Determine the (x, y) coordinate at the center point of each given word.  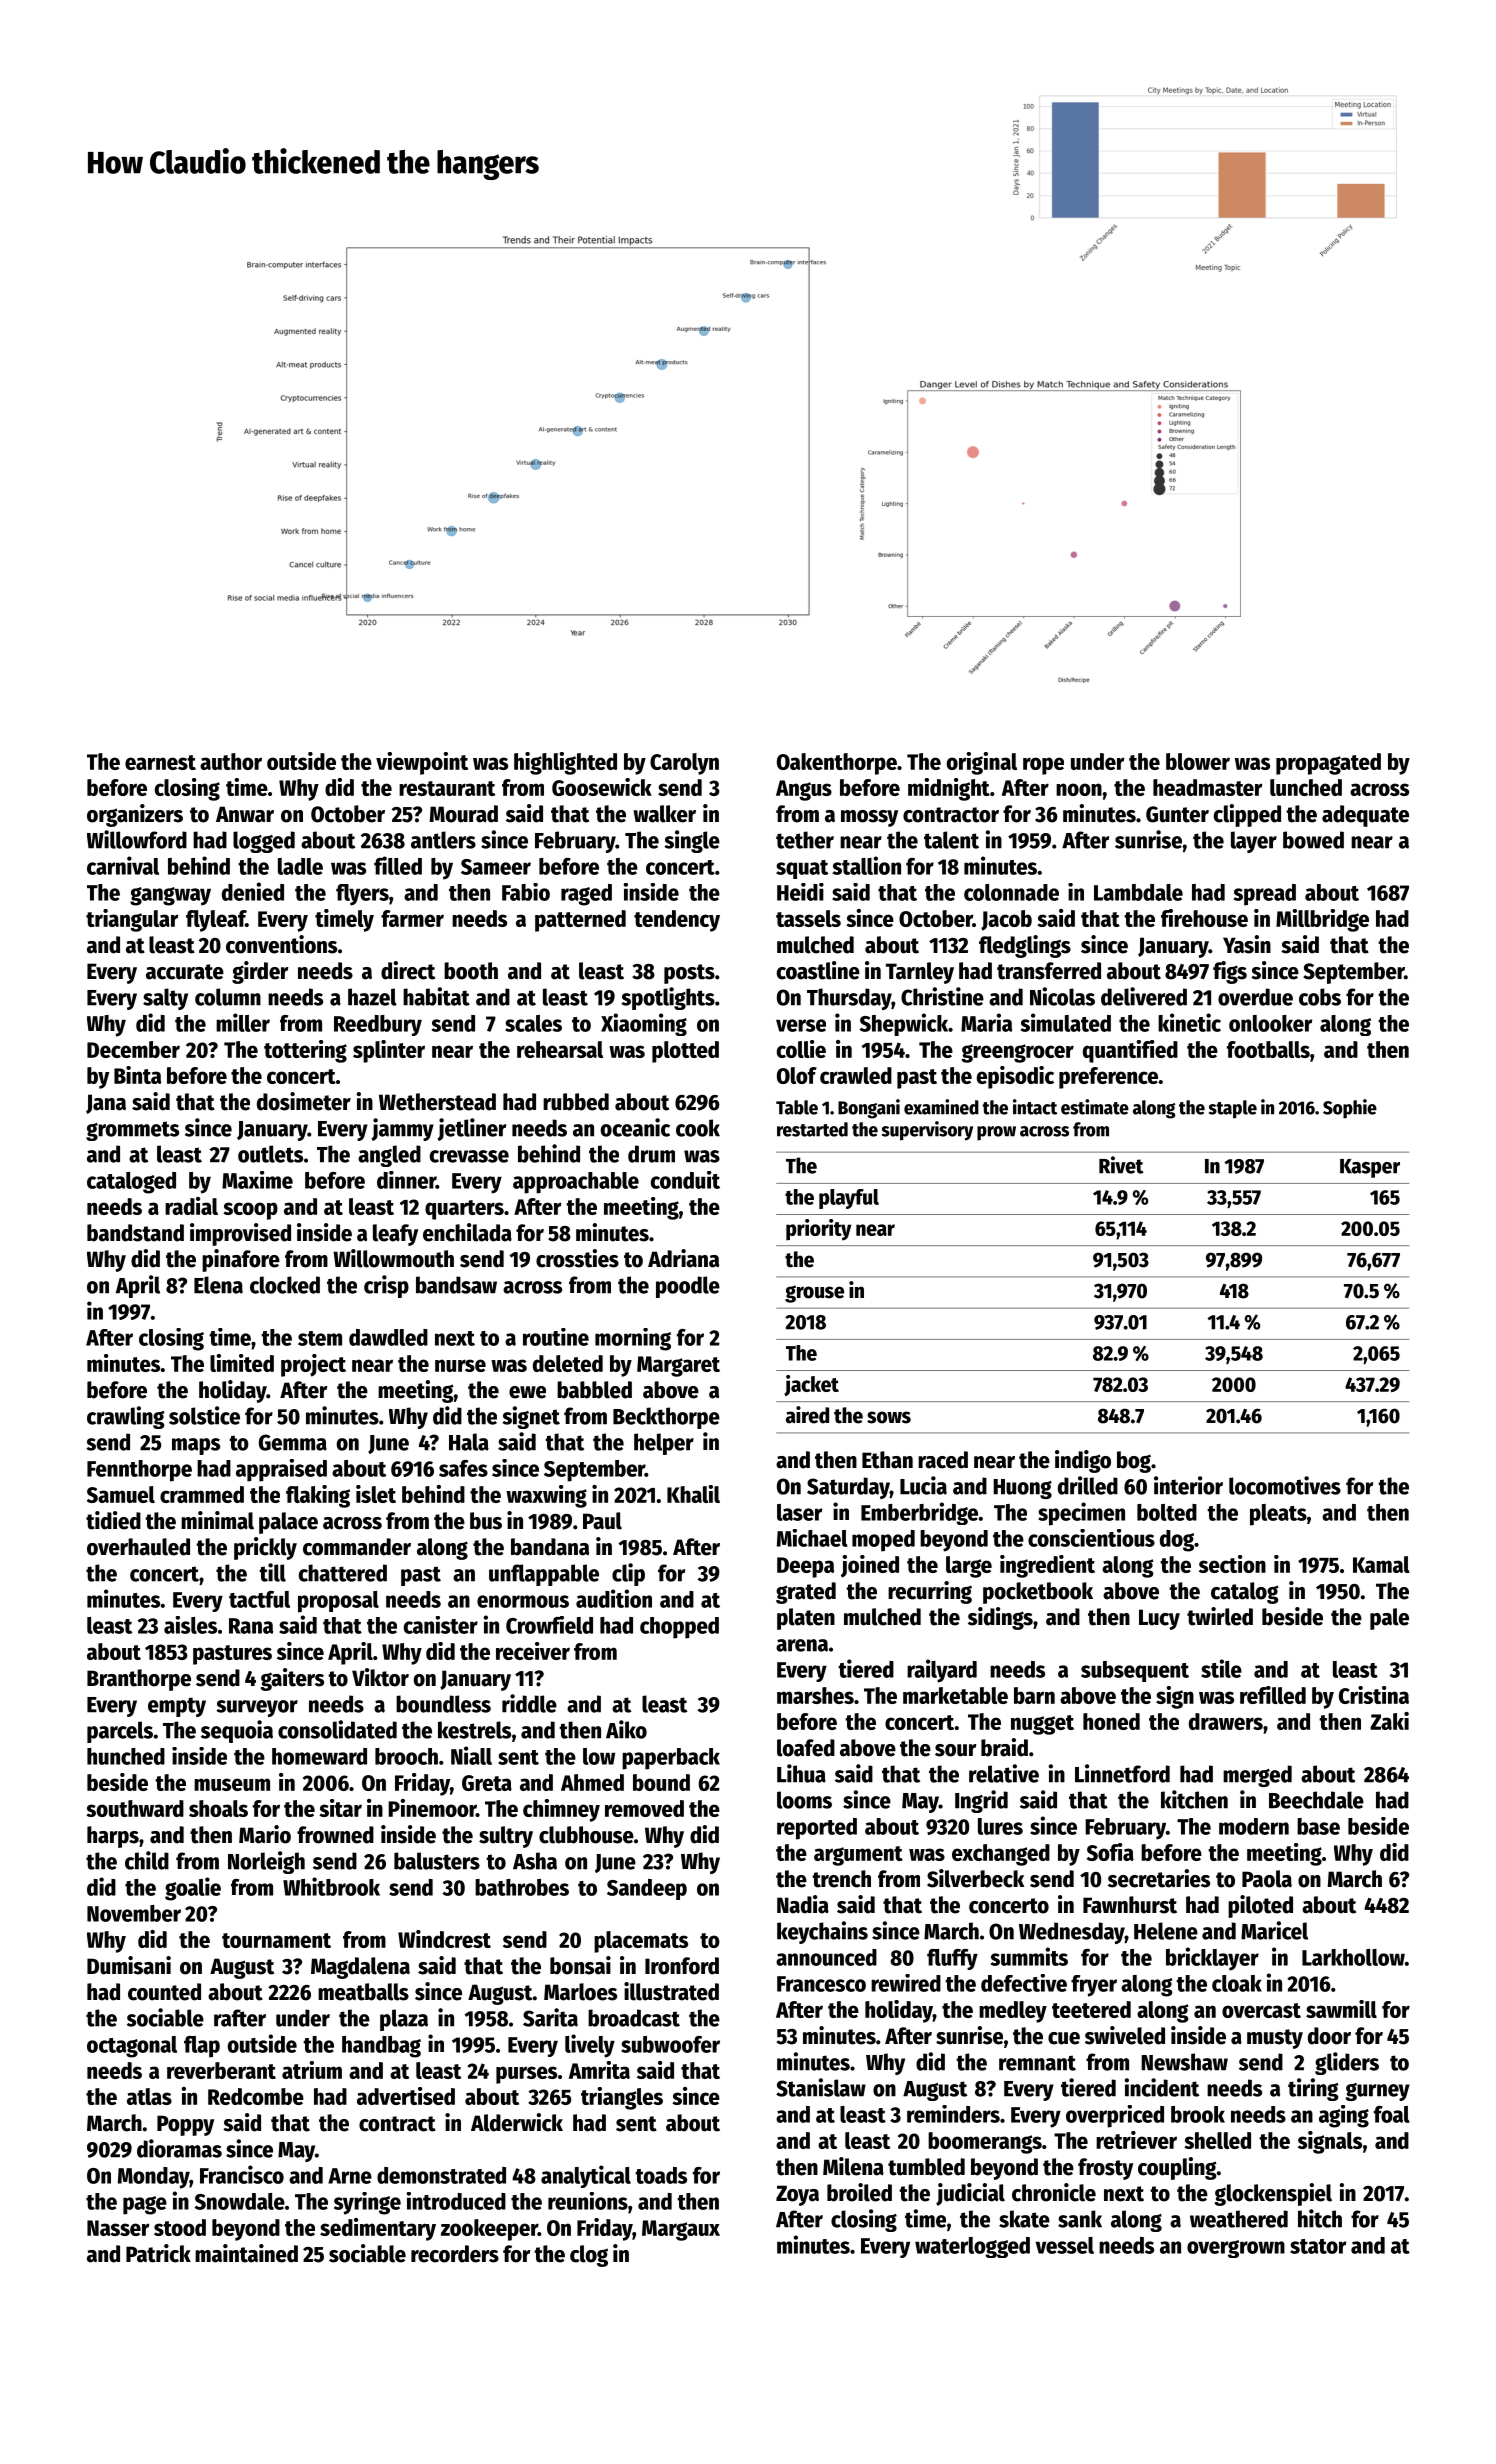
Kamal (1381, 1564)
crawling (126, 1417)
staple (1233, 1109)
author (231, 761)
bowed (1313, 840)
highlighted (565, 763)
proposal (338, 1602)
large (969, 1567)
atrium (312, 2070)
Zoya (797, 2195)
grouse (814, 1294)
